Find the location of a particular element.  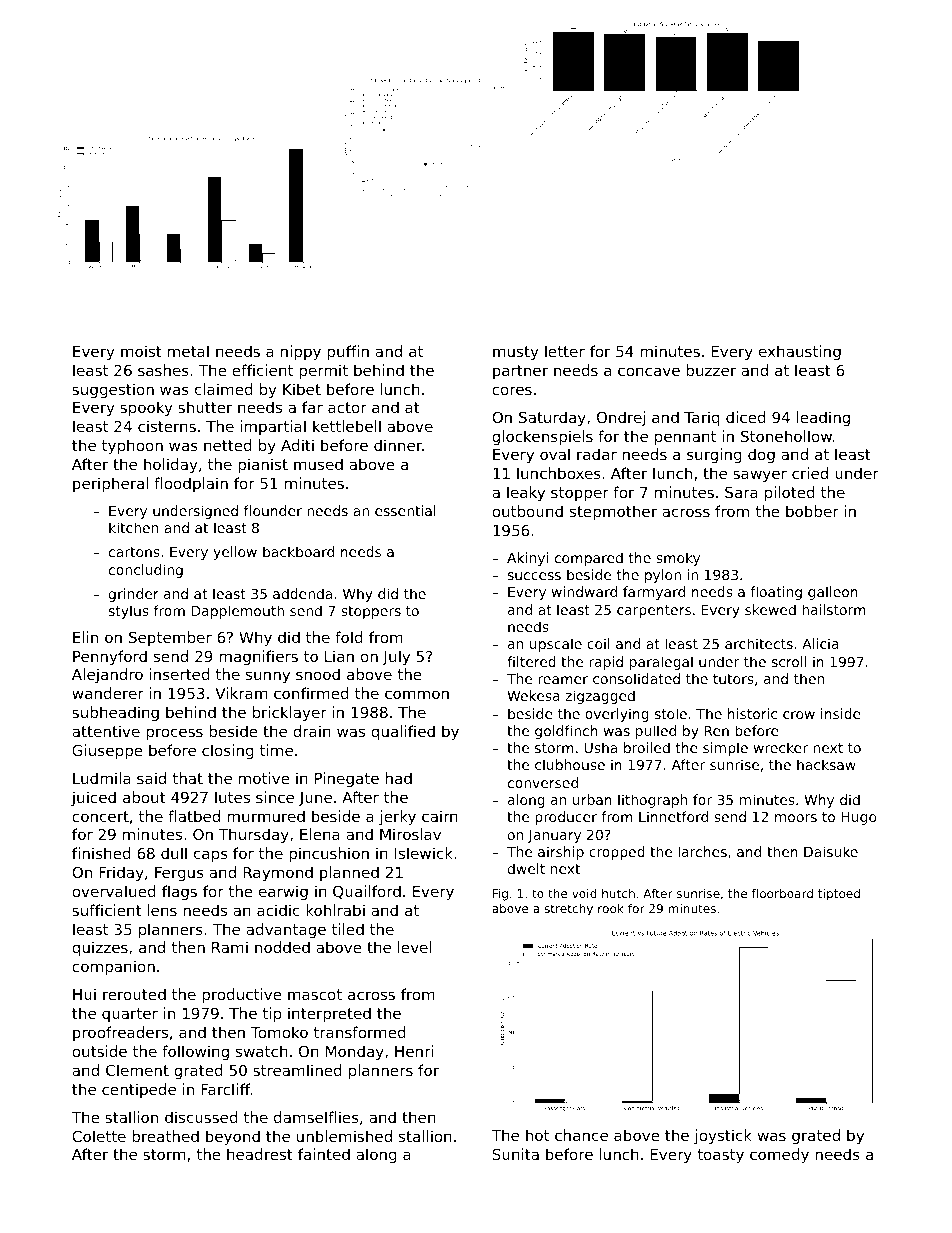

smoky is located at coordinates (678, 559).
